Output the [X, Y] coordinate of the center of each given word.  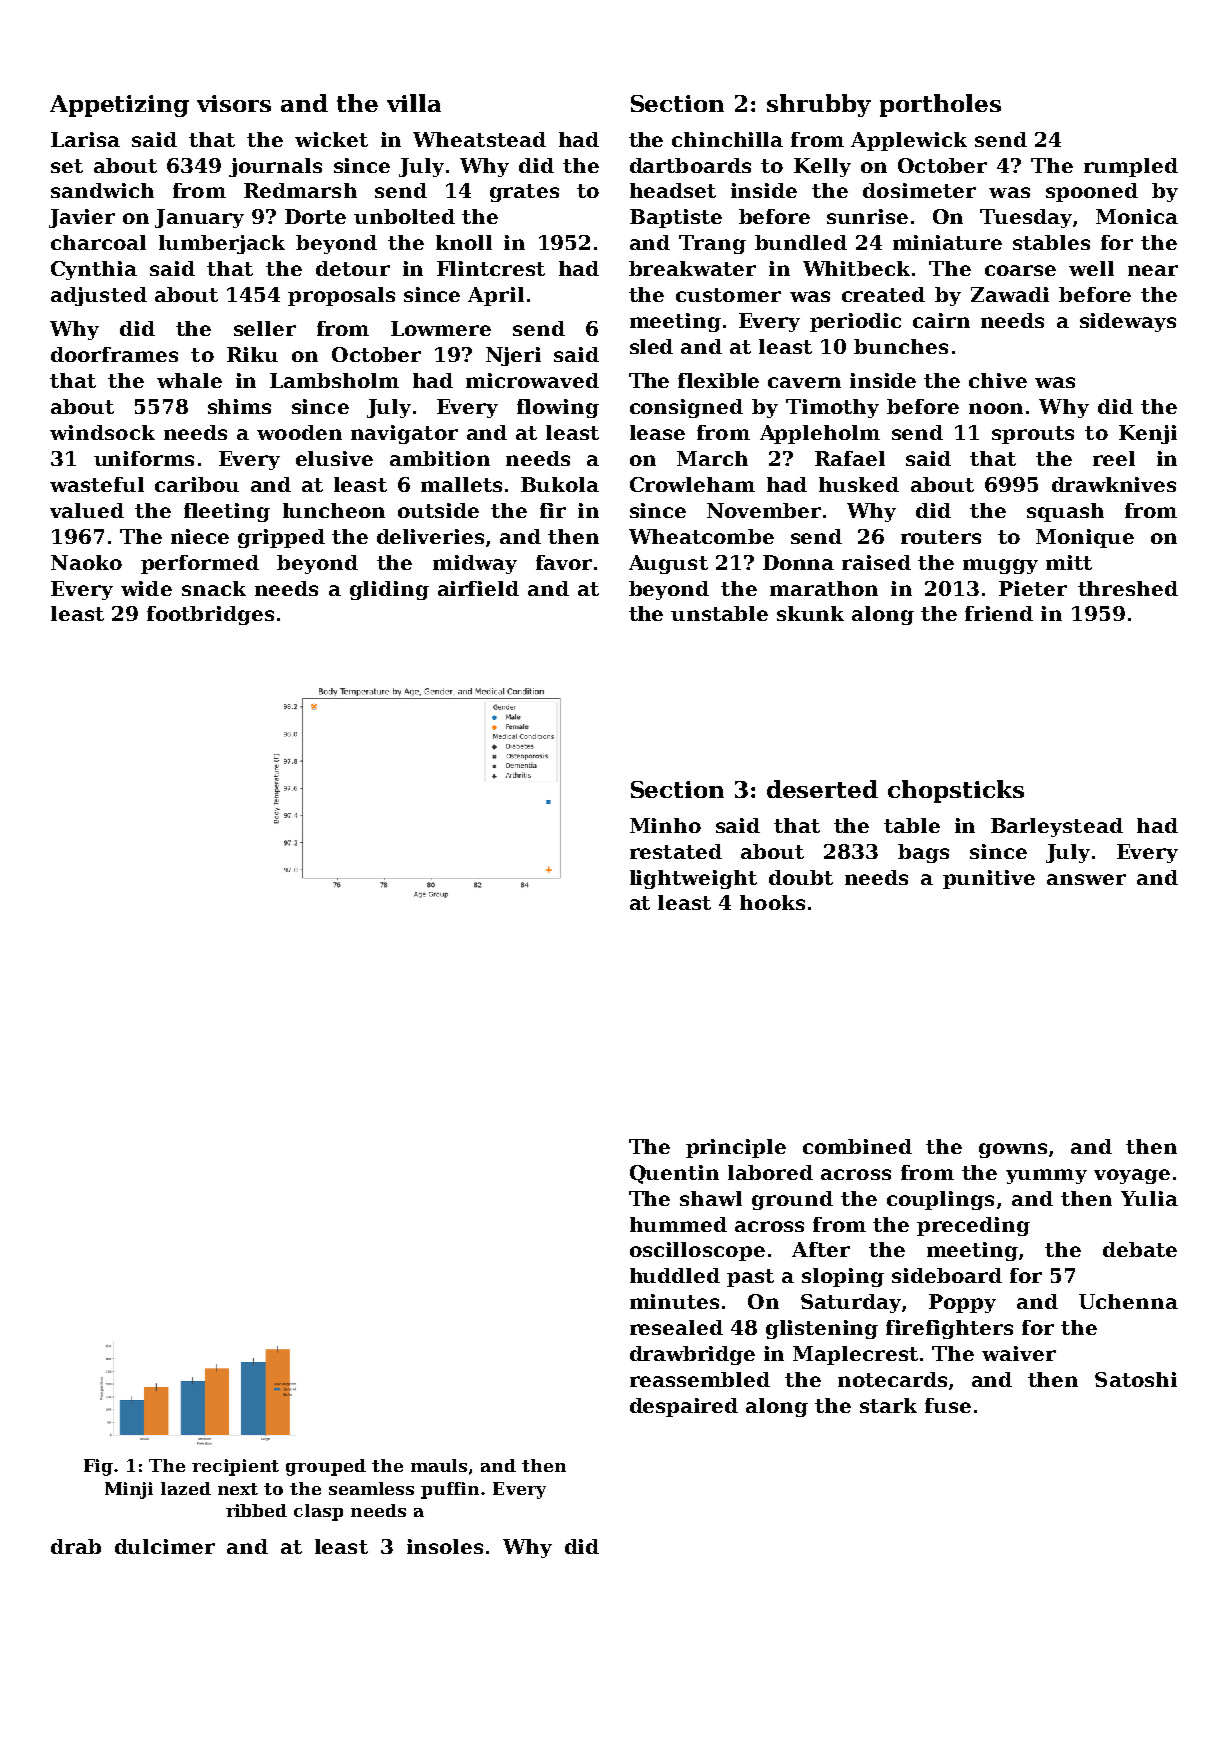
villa [414, 103]
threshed [1128, 588]
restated [676, 851]
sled [651, 346]
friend [999, 613]
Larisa [85, 139]
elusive [334, 458]
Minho [665, 825]
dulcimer [165, 1546]
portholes [940, 105]
